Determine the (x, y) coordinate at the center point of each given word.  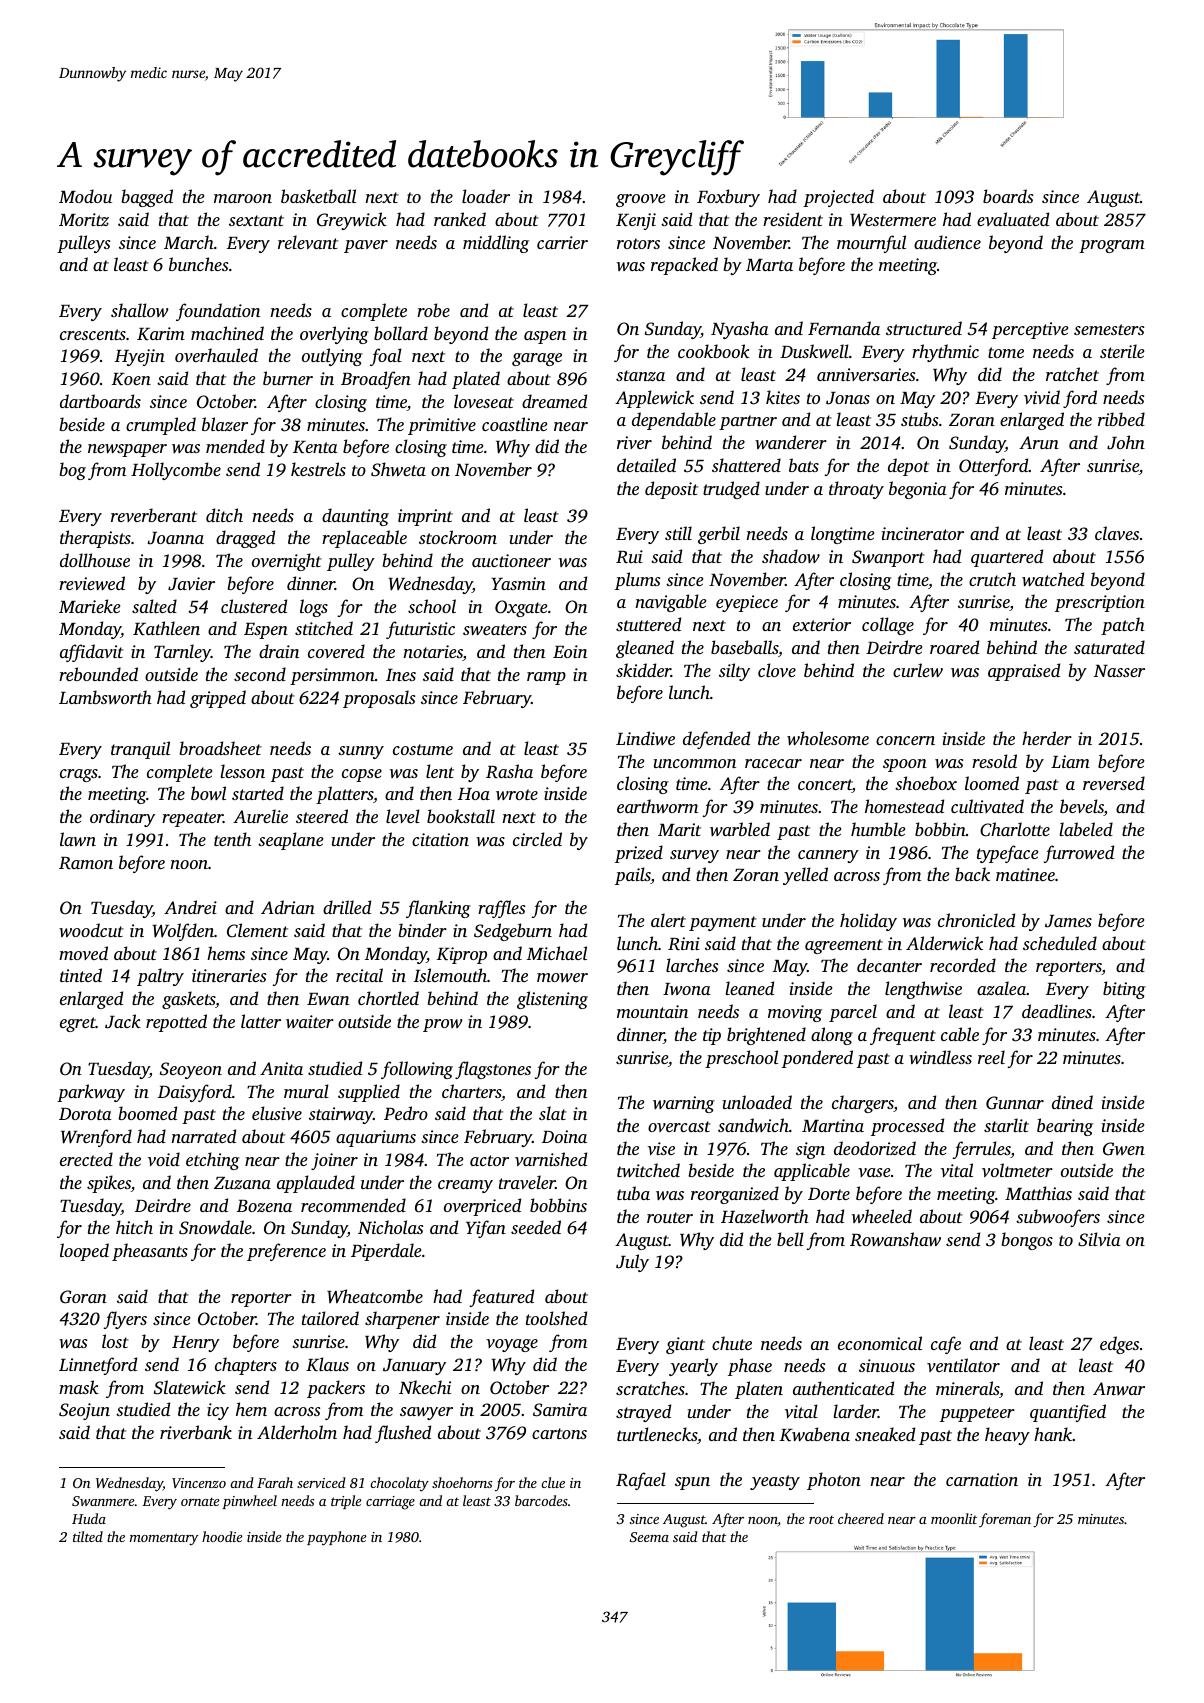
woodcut (91, 930)
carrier (562, 242)
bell (790, 1239)
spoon (905, 765)
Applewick (654, 399)
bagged (147, 198)
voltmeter (1017, 1170)
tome (1006, 352)
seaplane (290, 841)
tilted (88, 1536)
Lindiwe (645, 738)
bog (72, 471)
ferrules (982, 1150)
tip (712, 1036)
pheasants (150, 1252)
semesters (1109, 329)
